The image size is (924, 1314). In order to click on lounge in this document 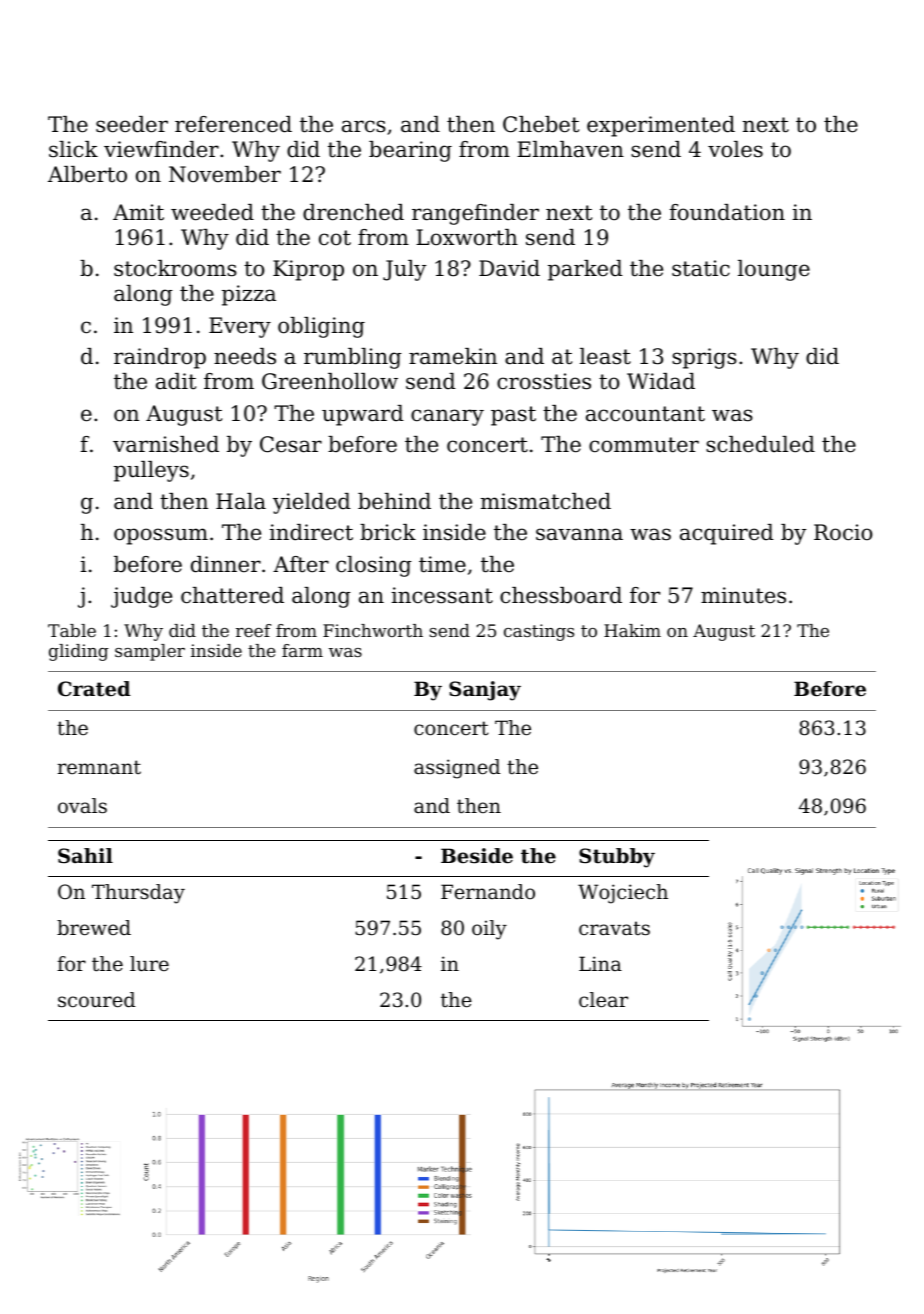, I will do `click(774, 270)`.
